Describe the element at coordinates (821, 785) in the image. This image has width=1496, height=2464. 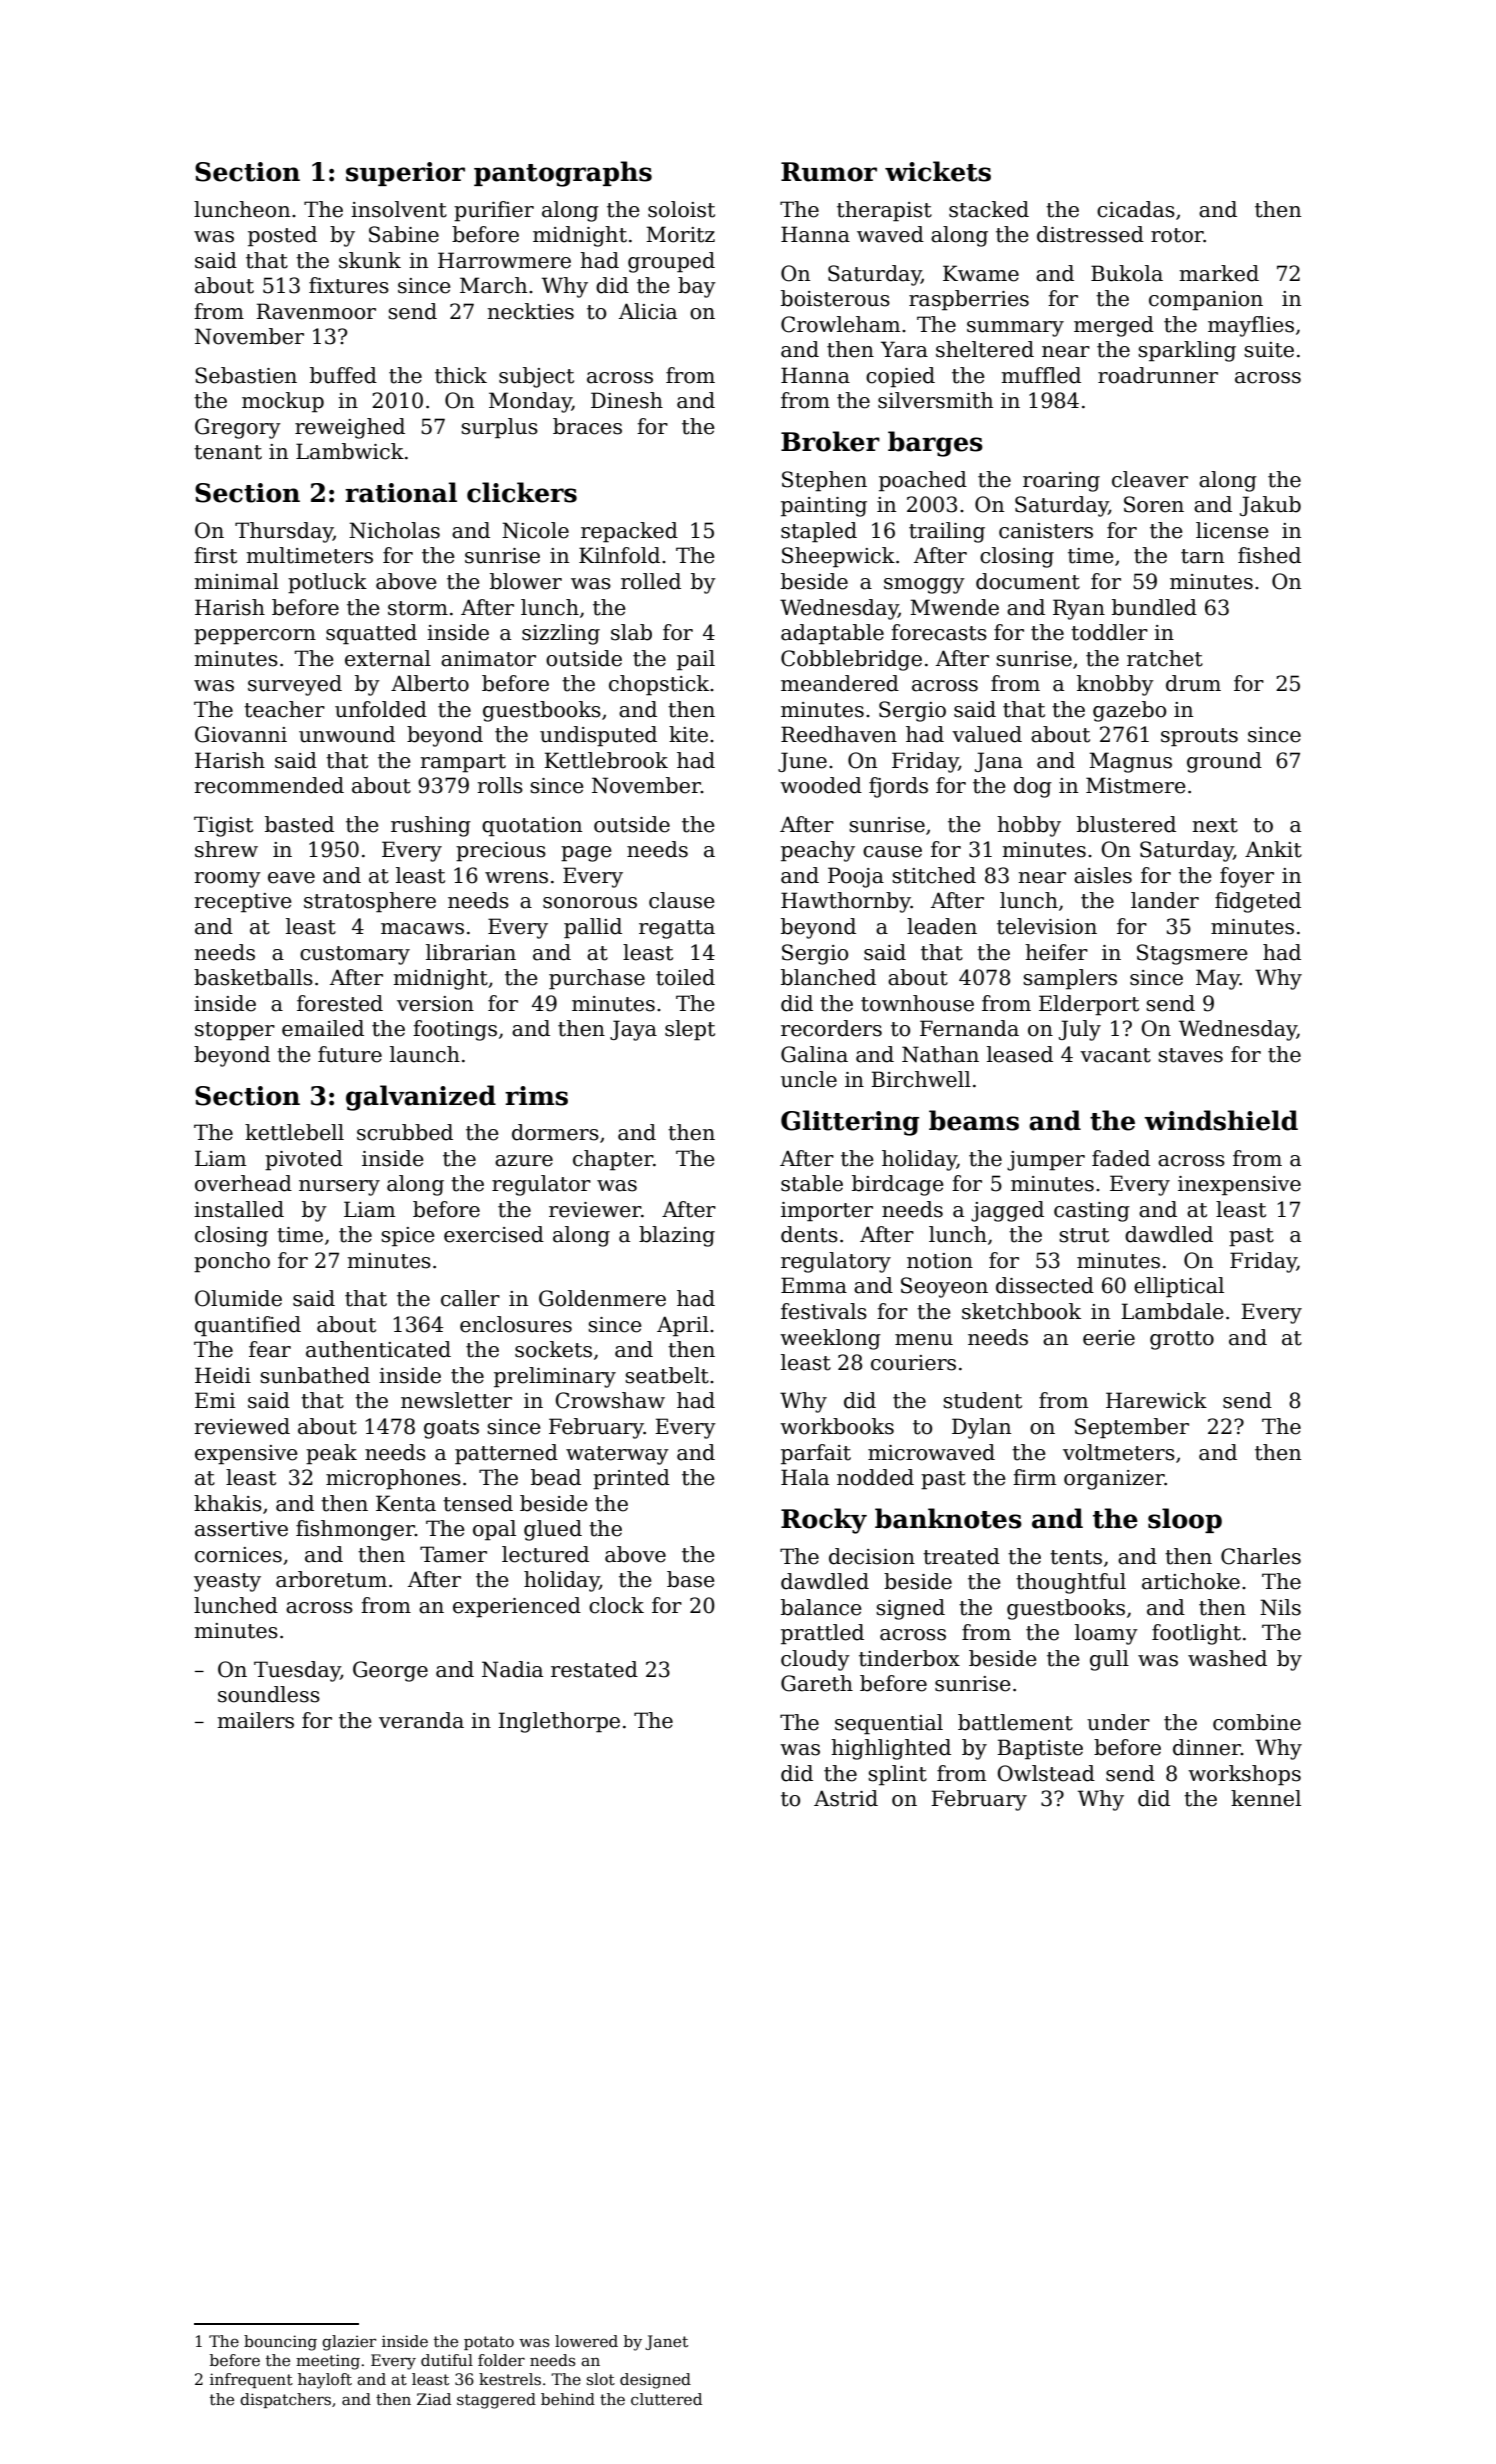
I see `wooded` at that location.
